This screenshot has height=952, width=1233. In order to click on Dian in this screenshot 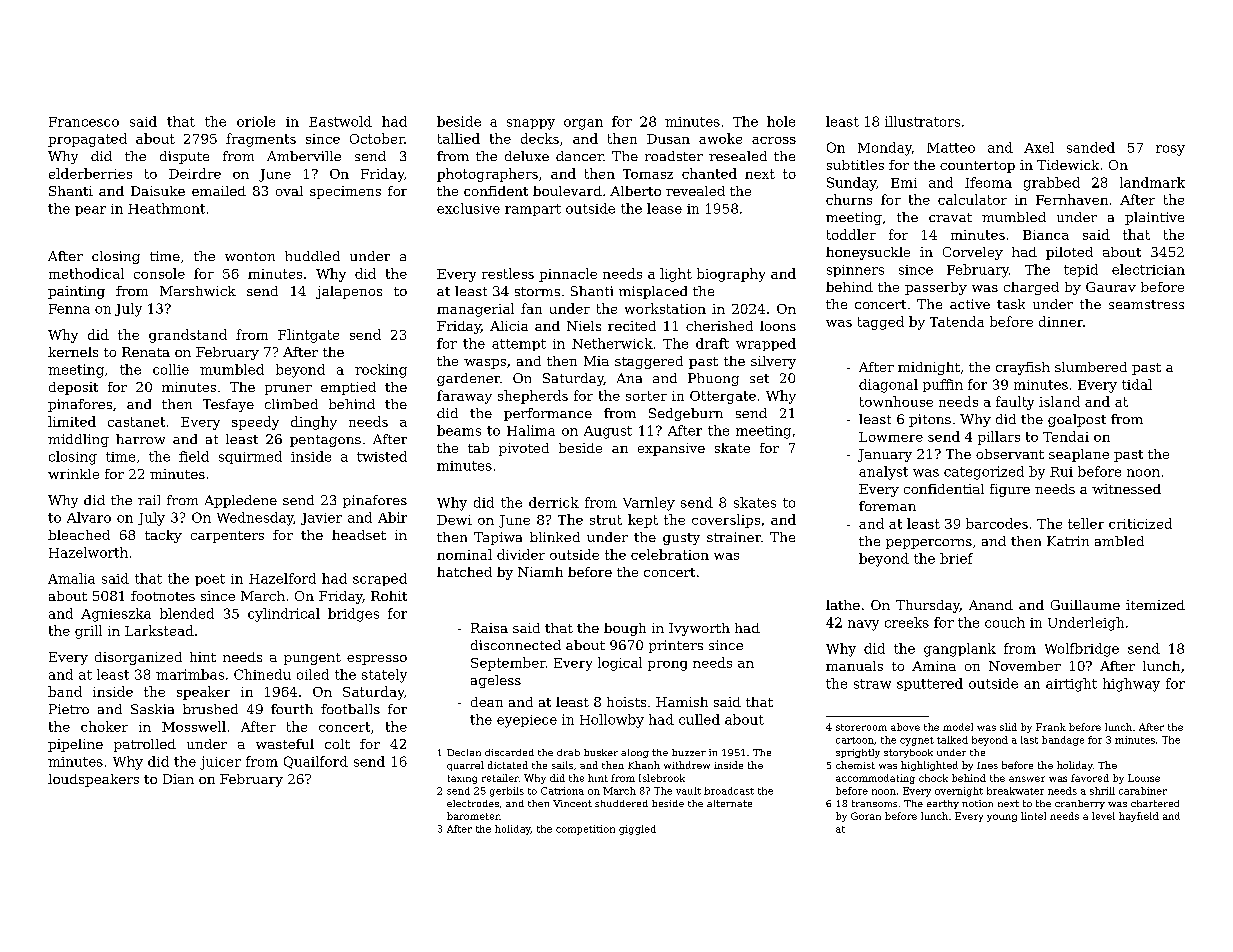, I will do `click(178, 779)`.
